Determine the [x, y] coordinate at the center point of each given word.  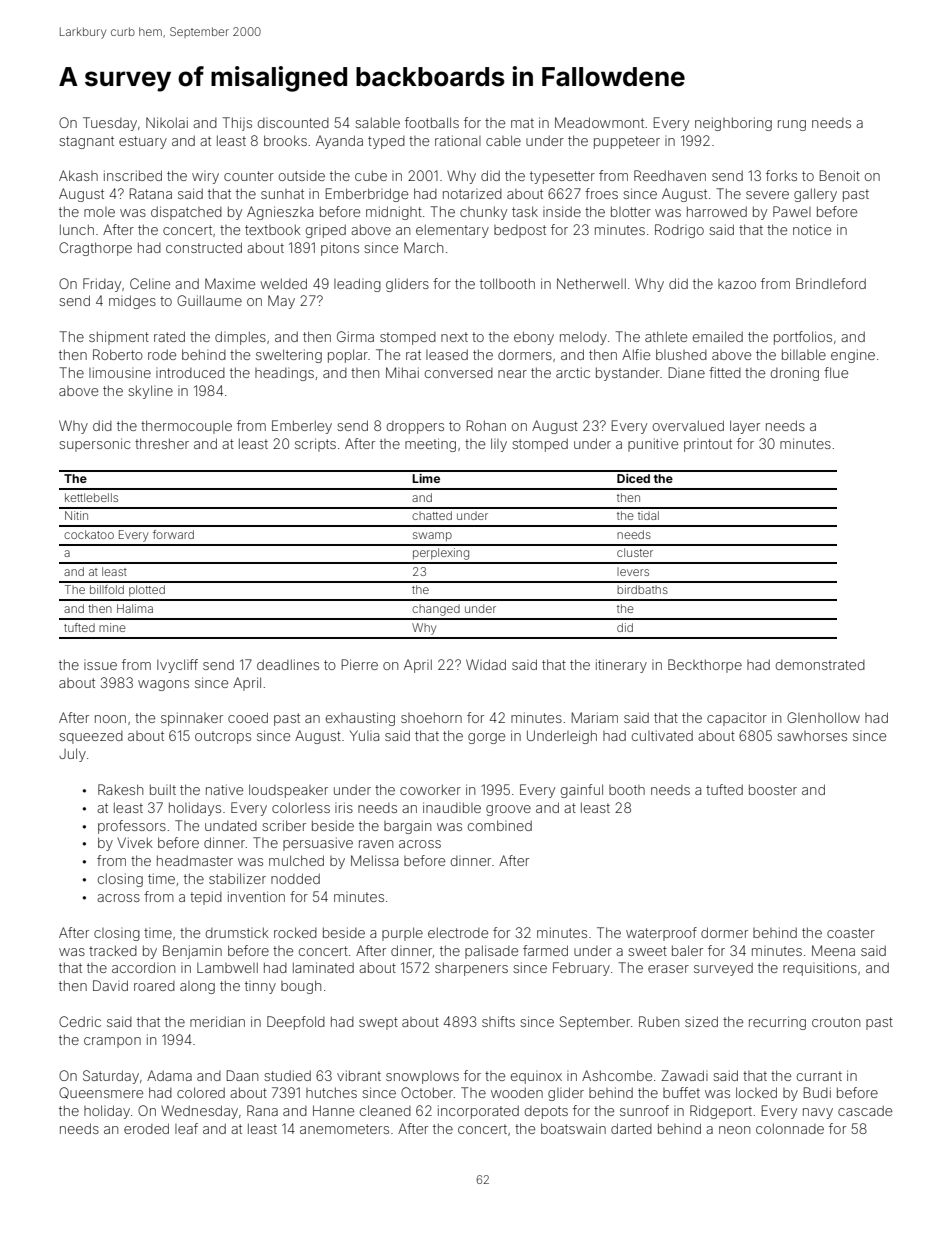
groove [508, 810]
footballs [432, 122]
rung [792, 125]
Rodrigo [679, 231]
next [454, 337]
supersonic [94, 445]
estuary [143, 142]
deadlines [288, 664]
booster [773, 789]
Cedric [80, 1021]
